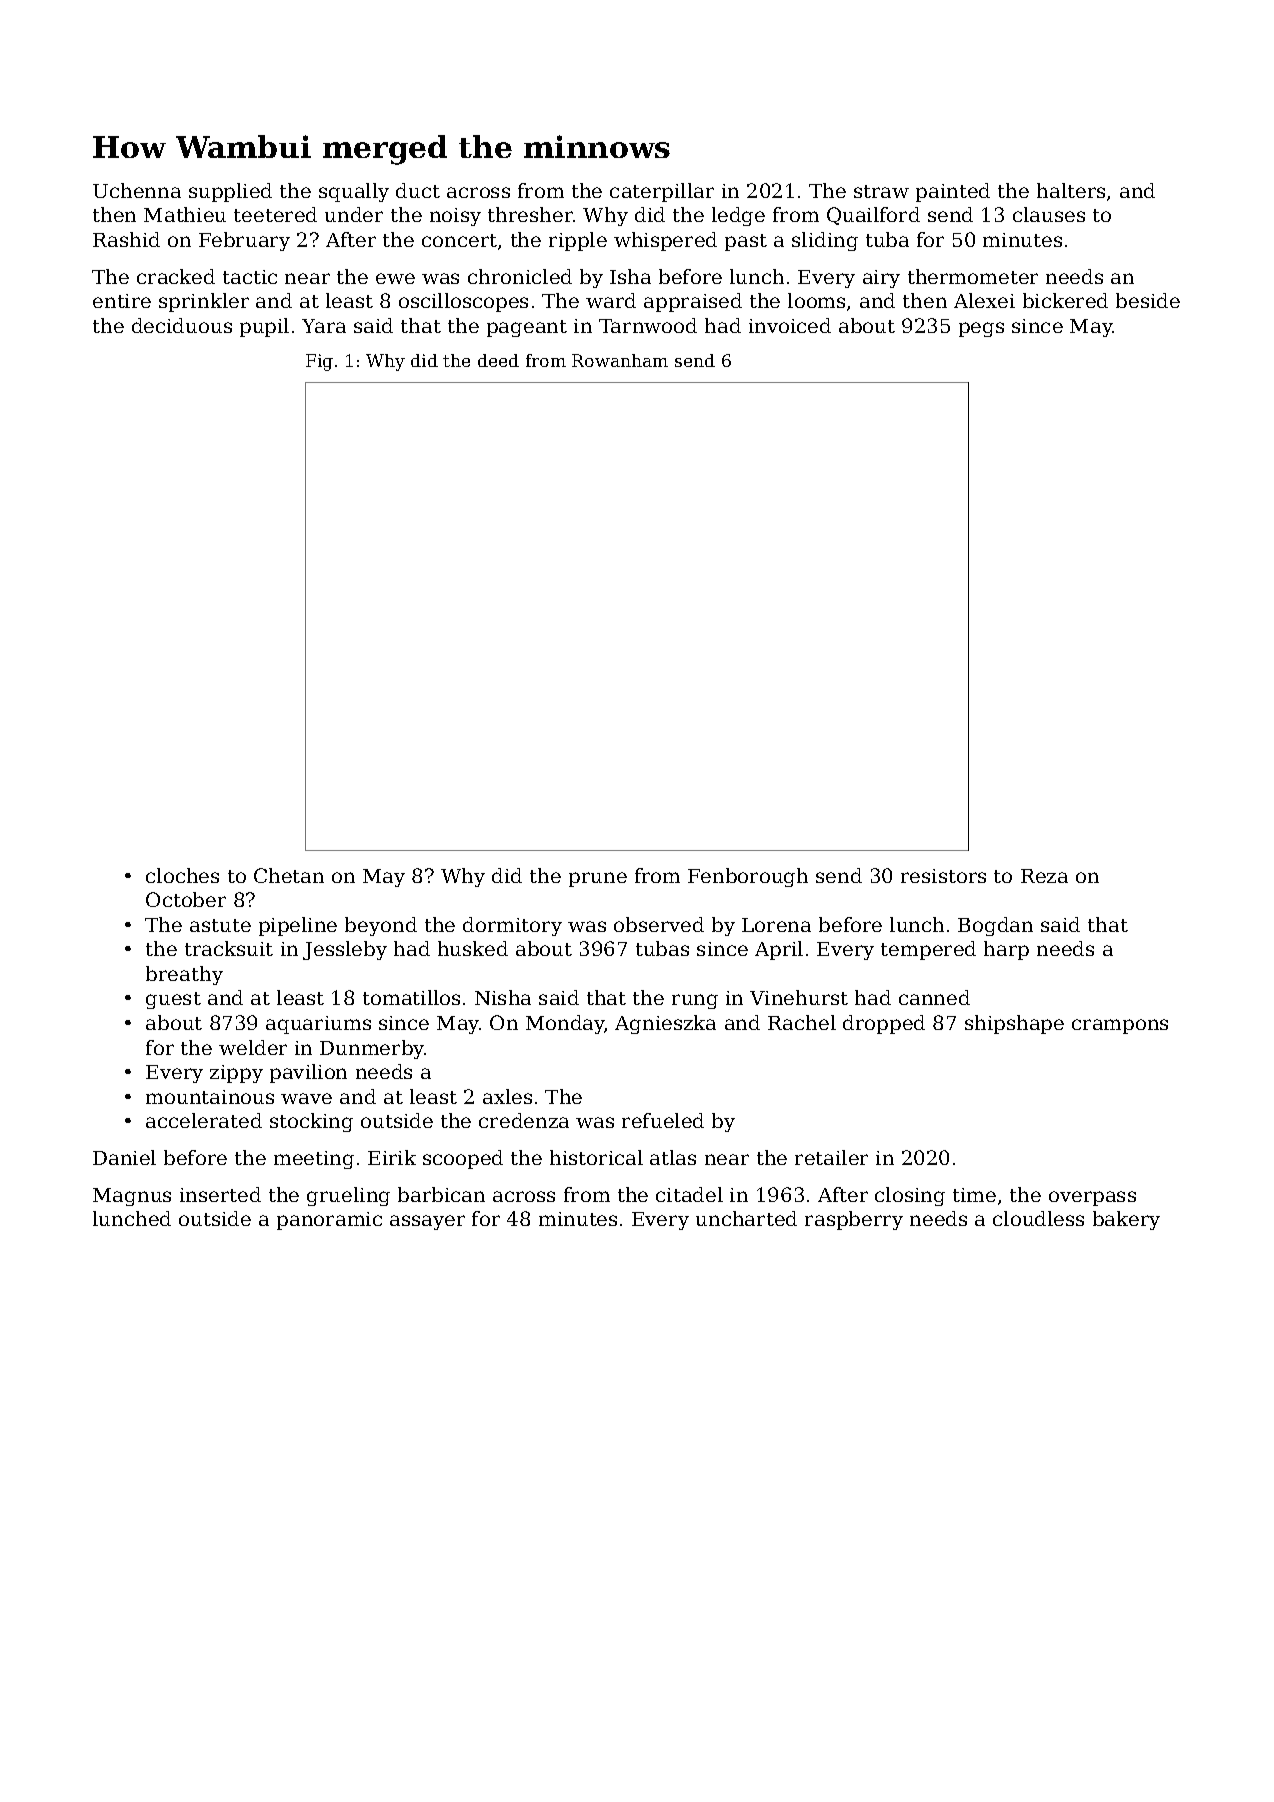 This screenshot has width=1274, height=1802. I want to click on past, so click(746, 242).
